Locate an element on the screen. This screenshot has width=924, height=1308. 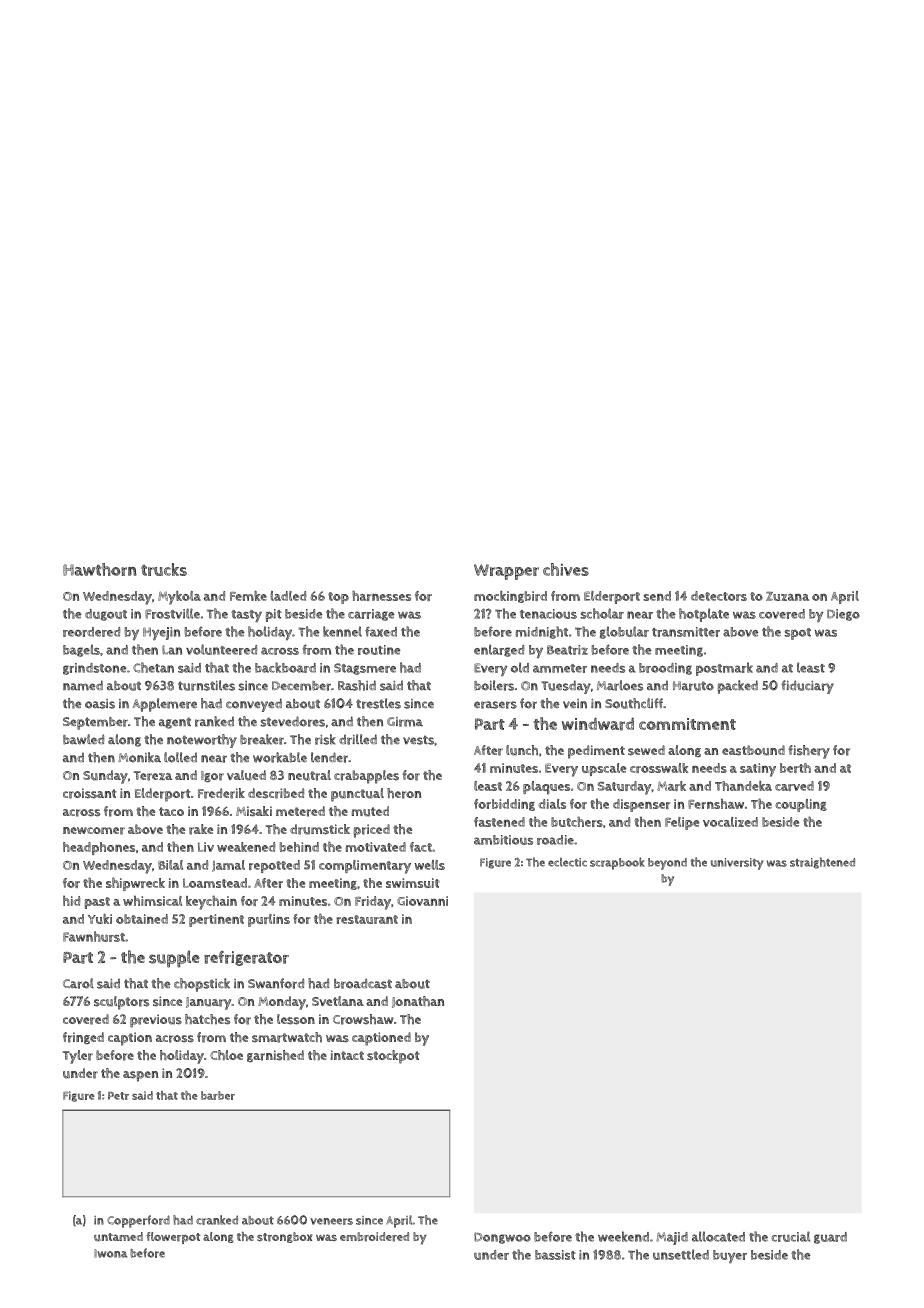
ladled is located at coordinates (288, 596).
